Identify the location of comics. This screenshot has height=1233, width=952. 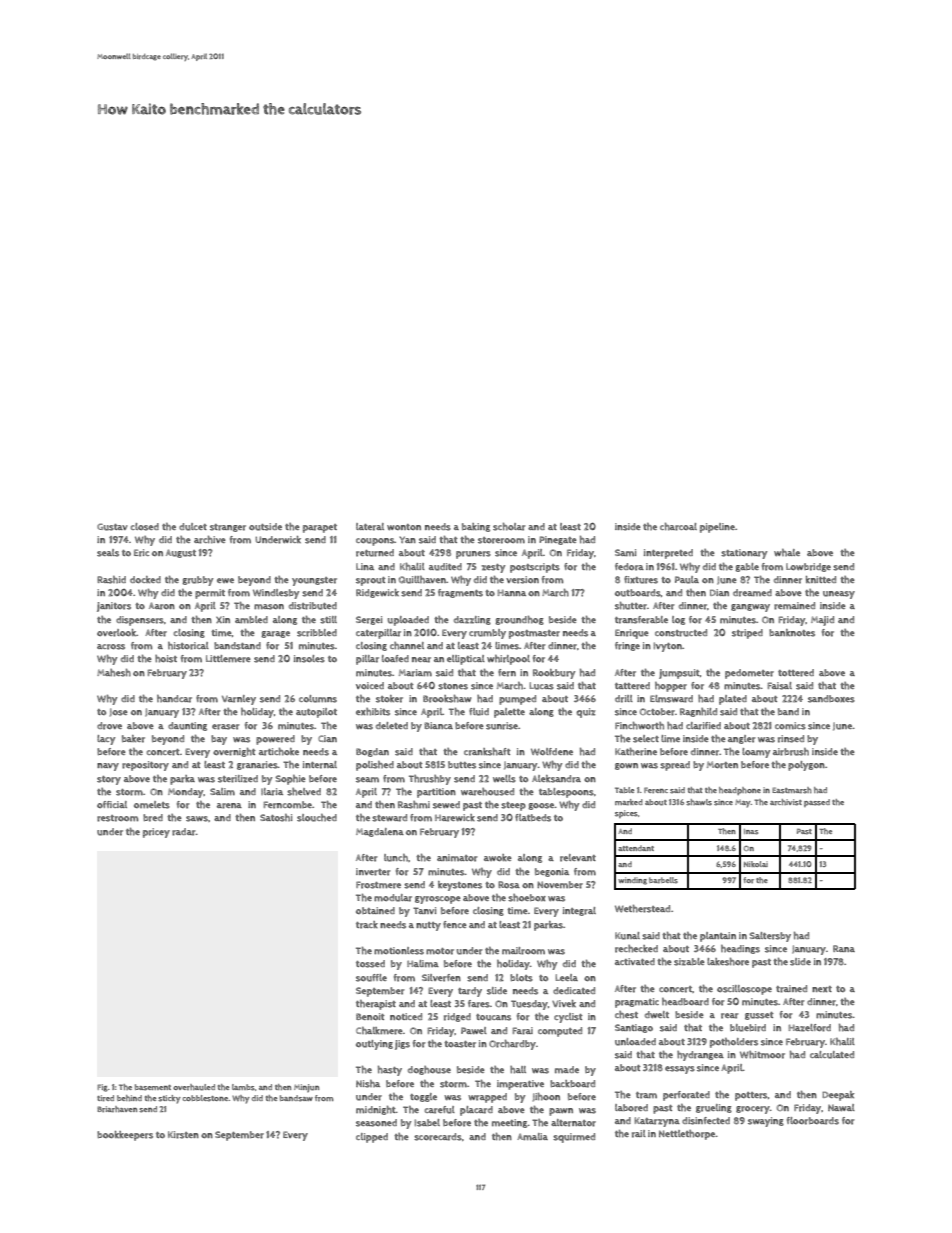
(790, 726).
